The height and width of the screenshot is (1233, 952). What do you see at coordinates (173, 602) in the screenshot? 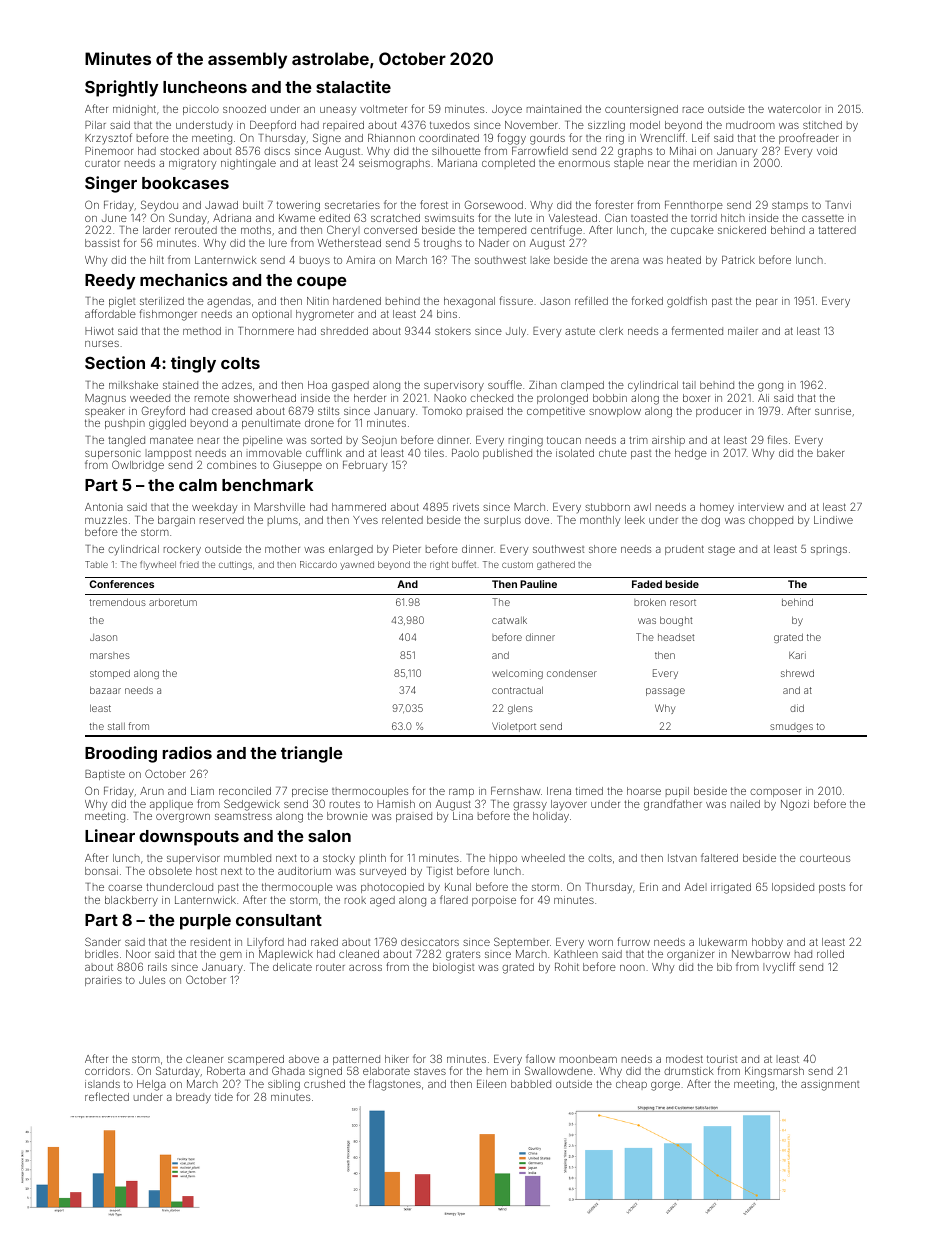
I see `arboretum` at bounding box center [173, 602].
